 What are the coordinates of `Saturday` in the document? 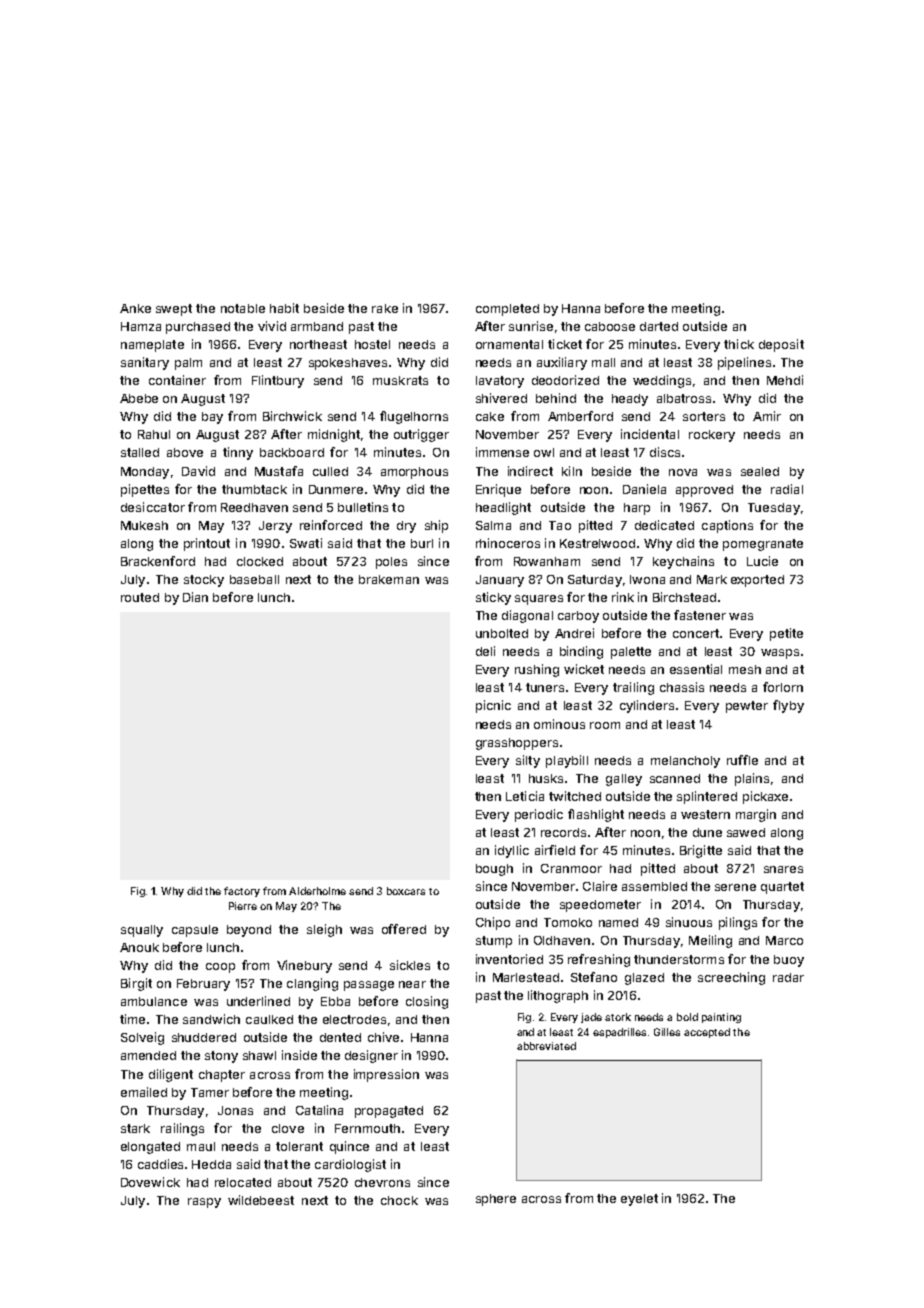 It's located at (595, 581).
